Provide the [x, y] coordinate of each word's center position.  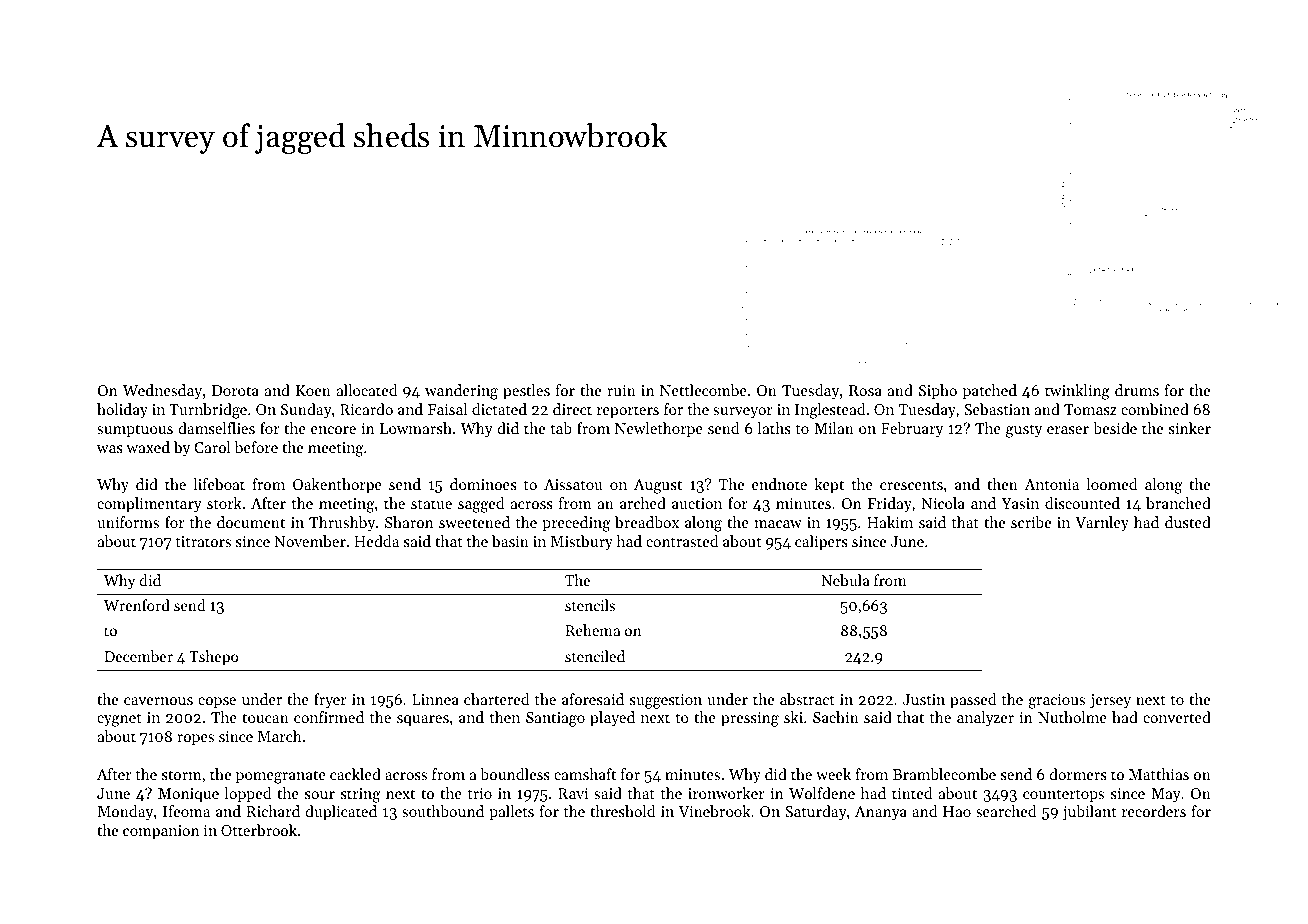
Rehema [593, 630]
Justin [924, 699]
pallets [511, 812]
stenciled [595, 656]
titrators [203, 541]
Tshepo [213, 657]
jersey [1110, 701]
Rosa [865, 390]
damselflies [216, 428]
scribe [1031, 522]
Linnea [435, 699]
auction [697, 503]
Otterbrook [259, 830]
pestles [526, 391]
